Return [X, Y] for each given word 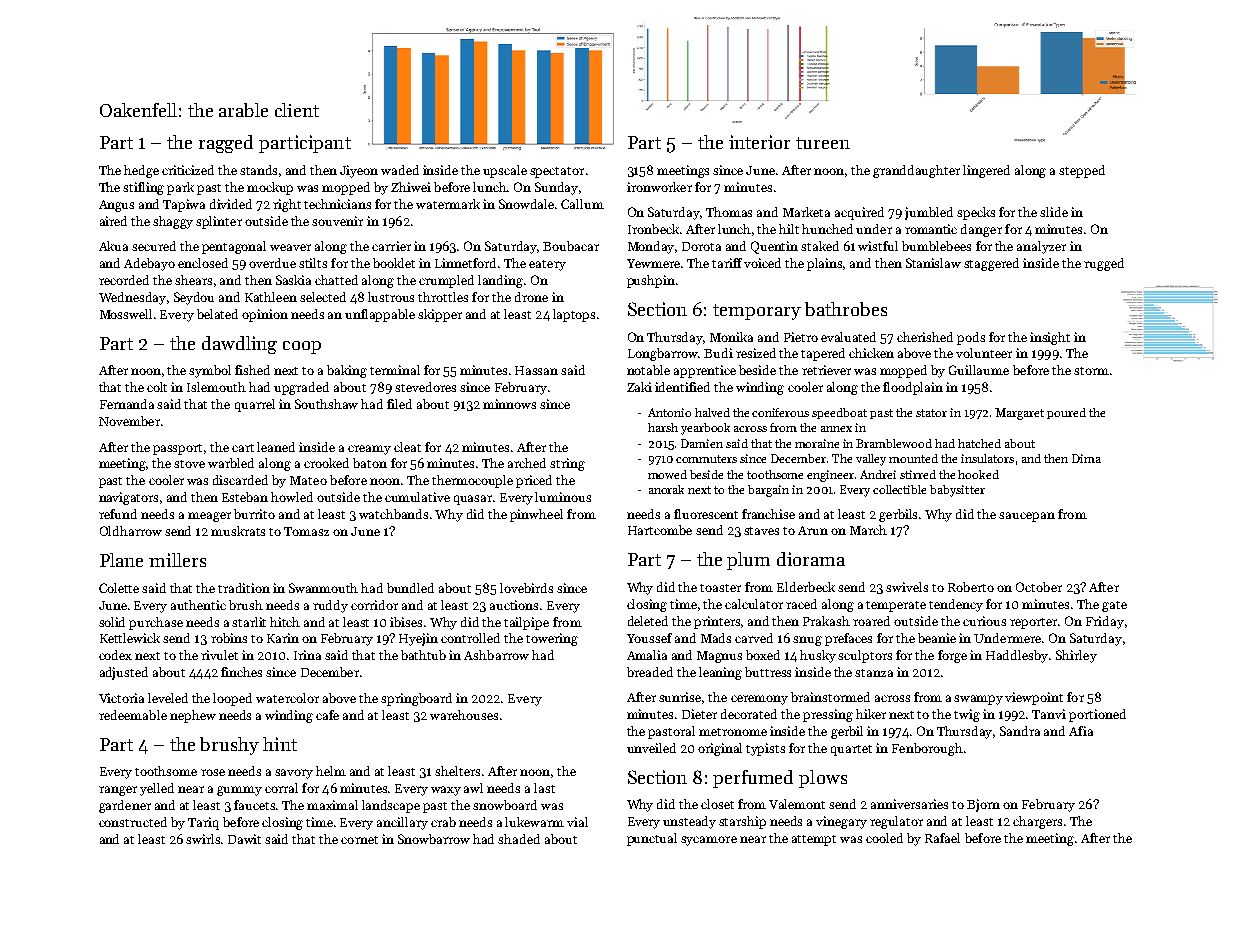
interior [759, 142]
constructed [133, 822]
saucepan [1027, 517]
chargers [1037, 822]
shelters [457, 771]
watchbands [393, 514]
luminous [563, 497]
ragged [226, 144]
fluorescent [706, 514]
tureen [823, 143]
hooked [978, 474]
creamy [369, 450]
